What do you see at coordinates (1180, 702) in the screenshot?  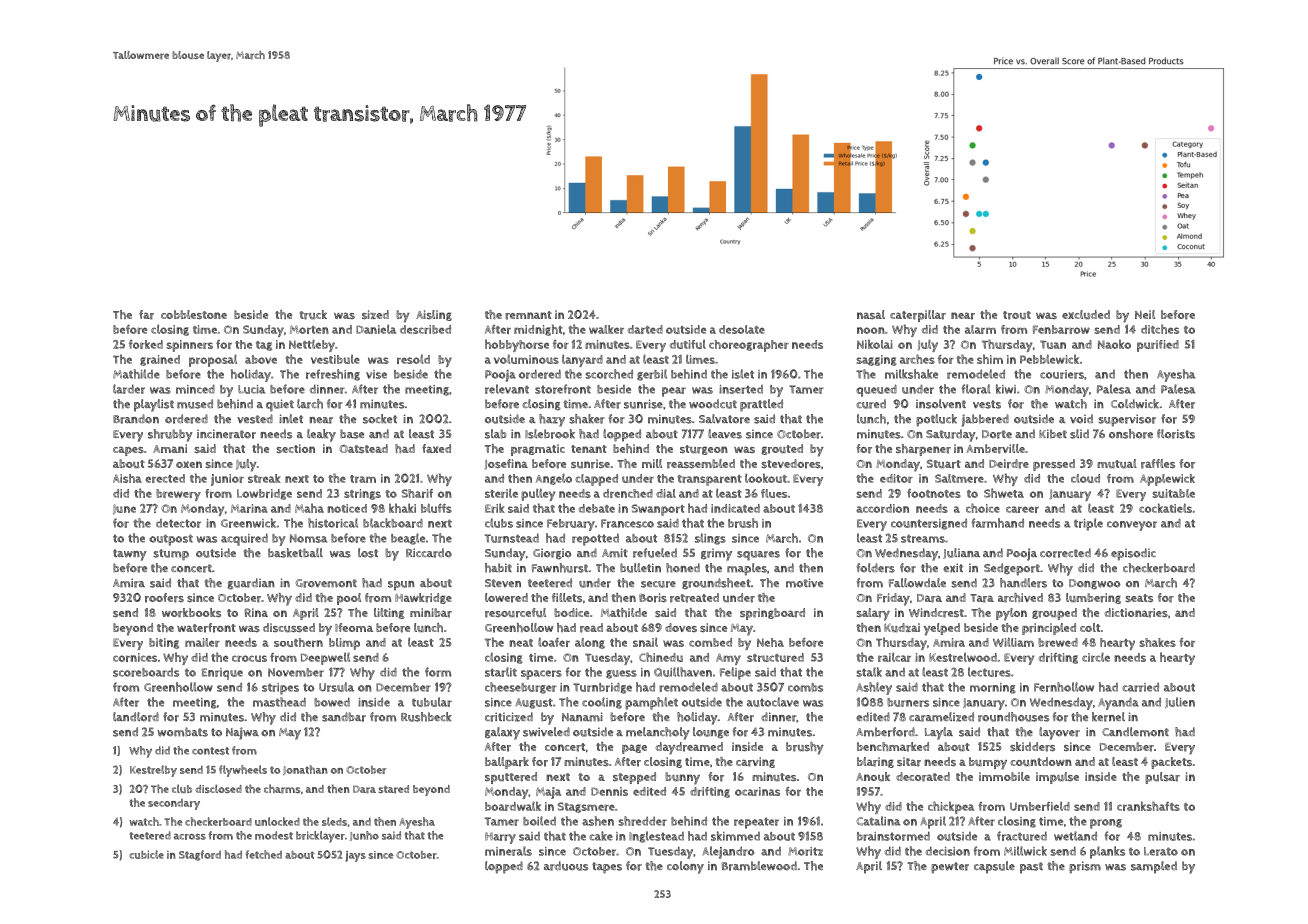 I see `Julien` at bounding box center [1180, 702].
